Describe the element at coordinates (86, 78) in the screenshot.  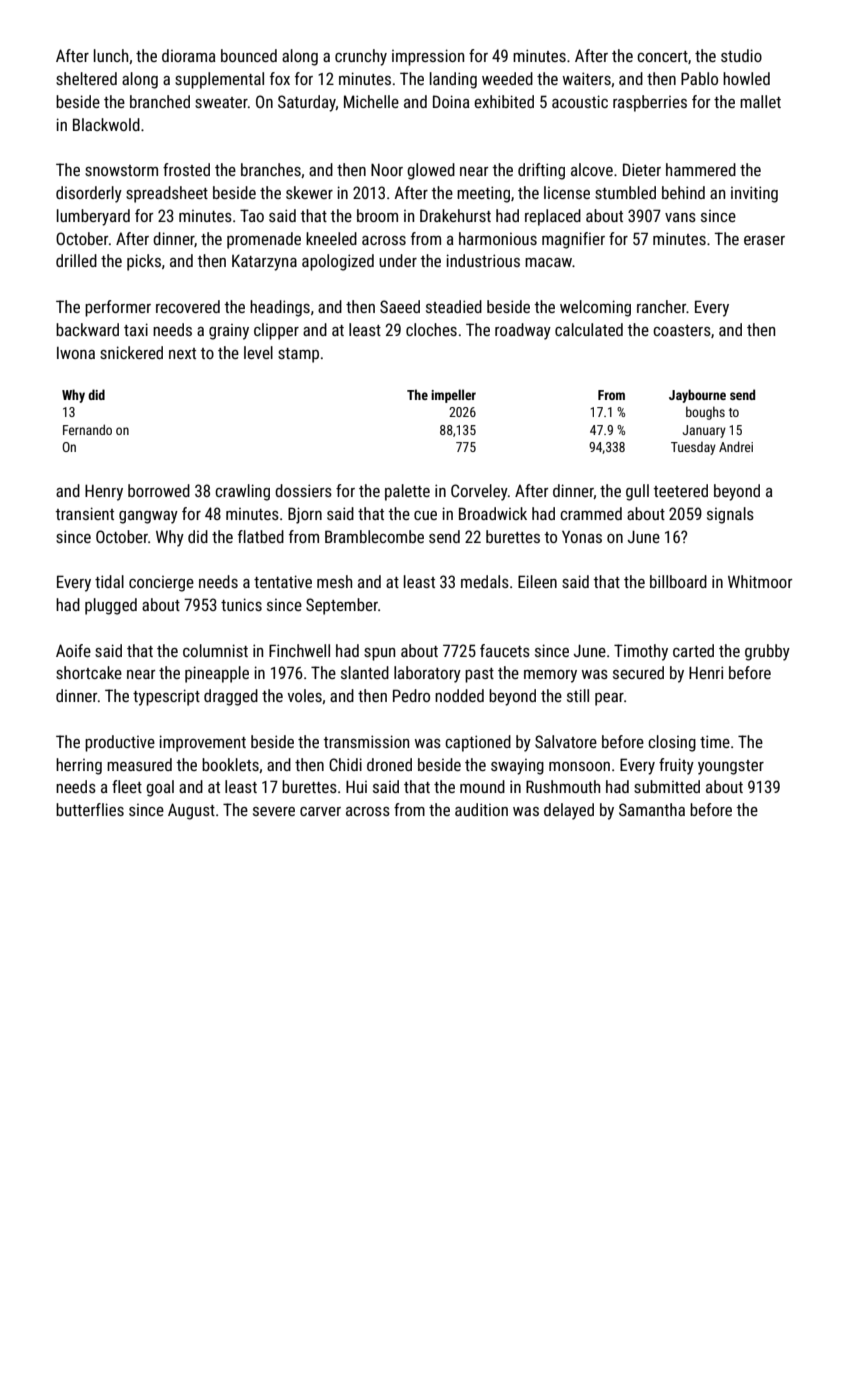
I see `sheltered` at that location.
